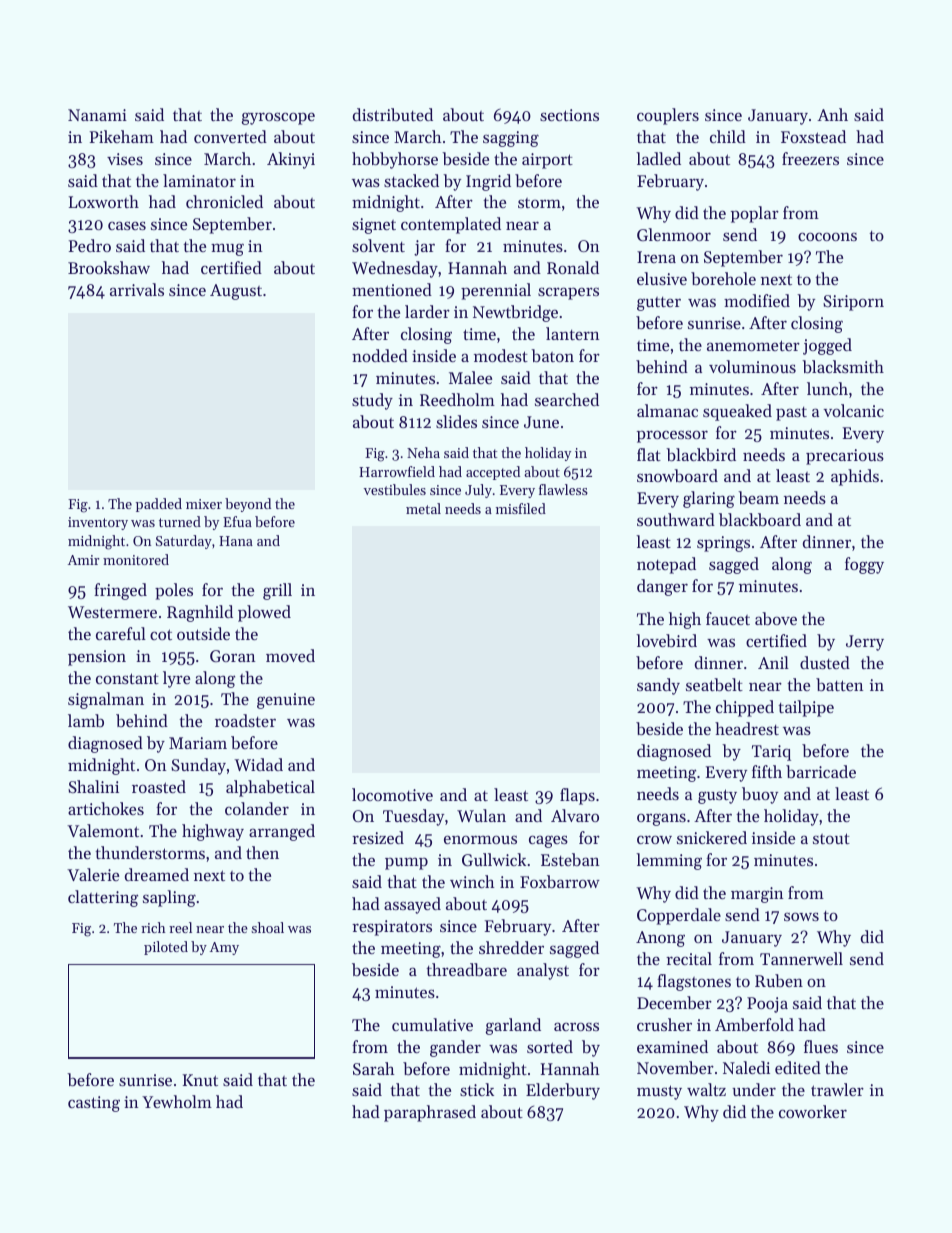  What do you see at coordinates (832, 114) in the image?
I see `Anh` at bounding box center [832, 114].
